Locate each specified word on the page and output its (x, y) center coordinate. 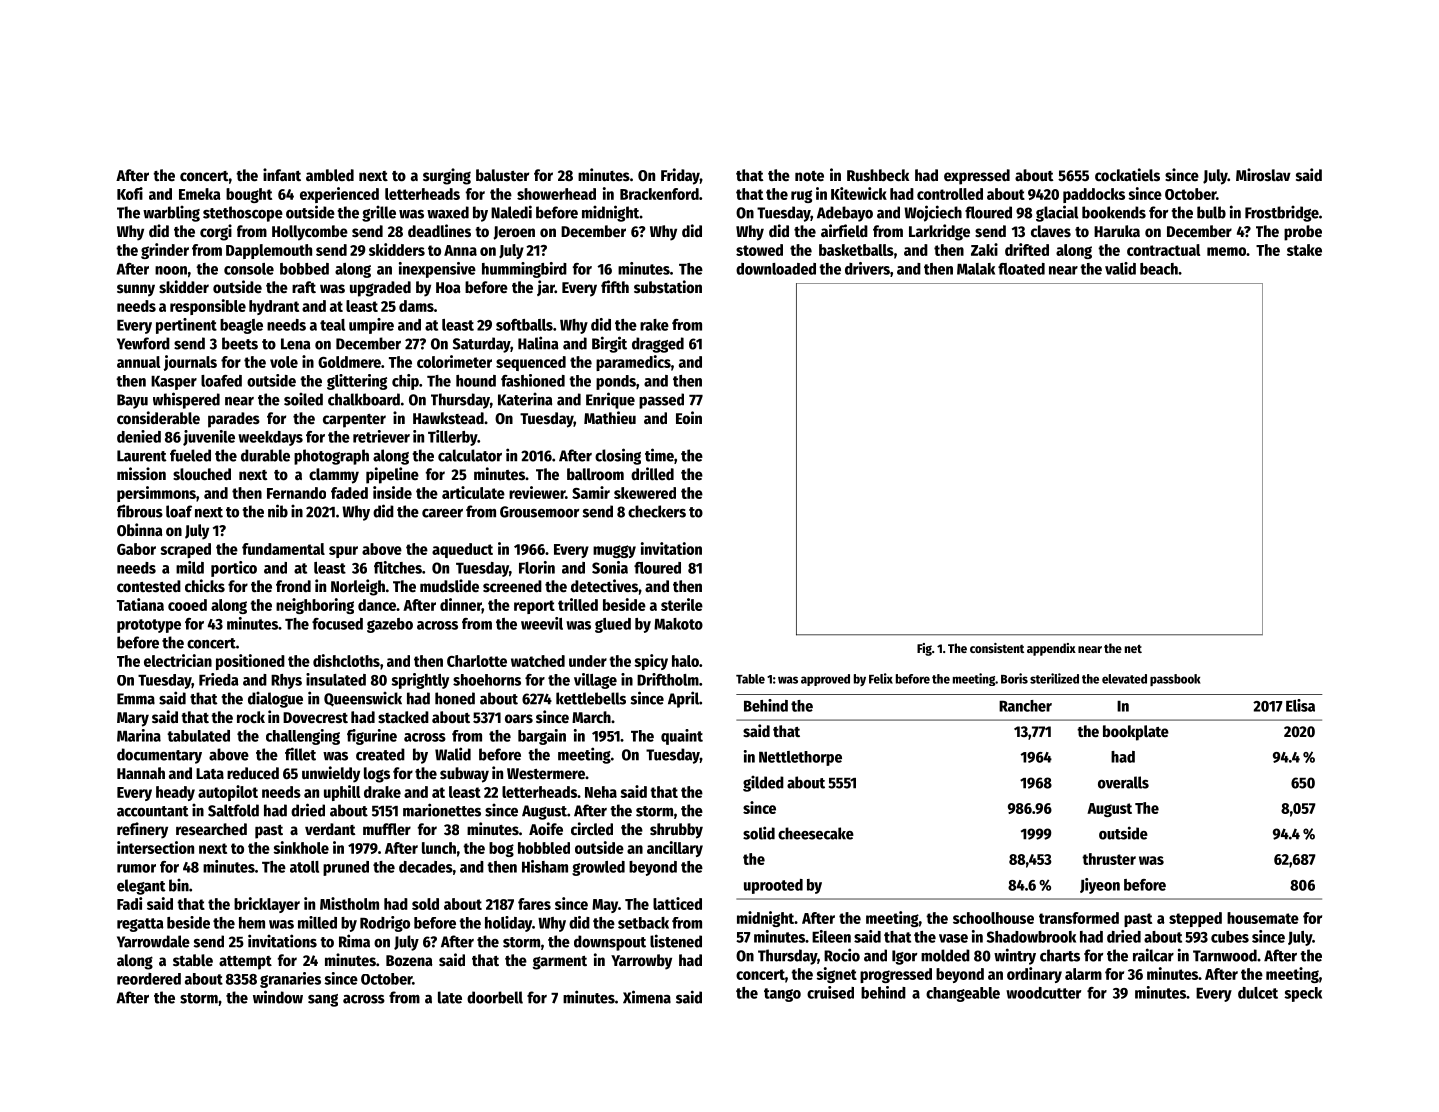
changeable (963, 994)
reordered (149, 979)
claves (1051, 231)
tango (782, 995)
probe (1303, 233)
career (442, 513)
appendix (1051, 649)
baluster (502, 175)
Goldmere (349, 362)
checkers (657, 511)
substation (668, 287)
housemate (1263, 918)
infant (282, 174)
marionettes (442, 810)
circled (592, 829)
